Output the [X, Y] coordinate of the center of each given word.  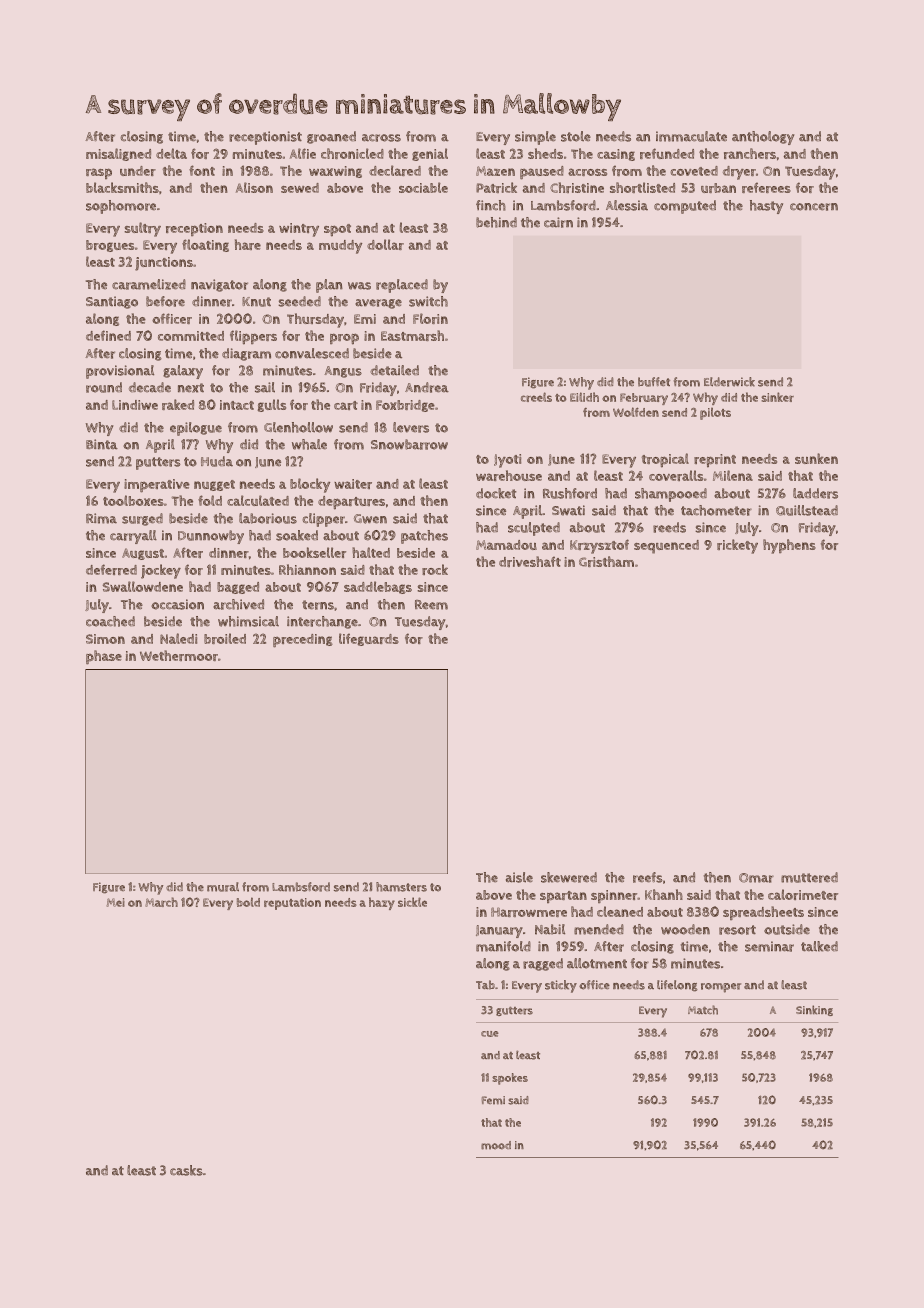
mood [496, 1145]
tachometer [716, 510]
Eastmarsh [412, 335]
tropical [665, 460]
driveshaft [530, 561]
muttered [809, 877]
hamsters [401, 887]
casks [186, 1170]
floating [205, 245]
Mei [116, 902]
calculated [258, 500]
